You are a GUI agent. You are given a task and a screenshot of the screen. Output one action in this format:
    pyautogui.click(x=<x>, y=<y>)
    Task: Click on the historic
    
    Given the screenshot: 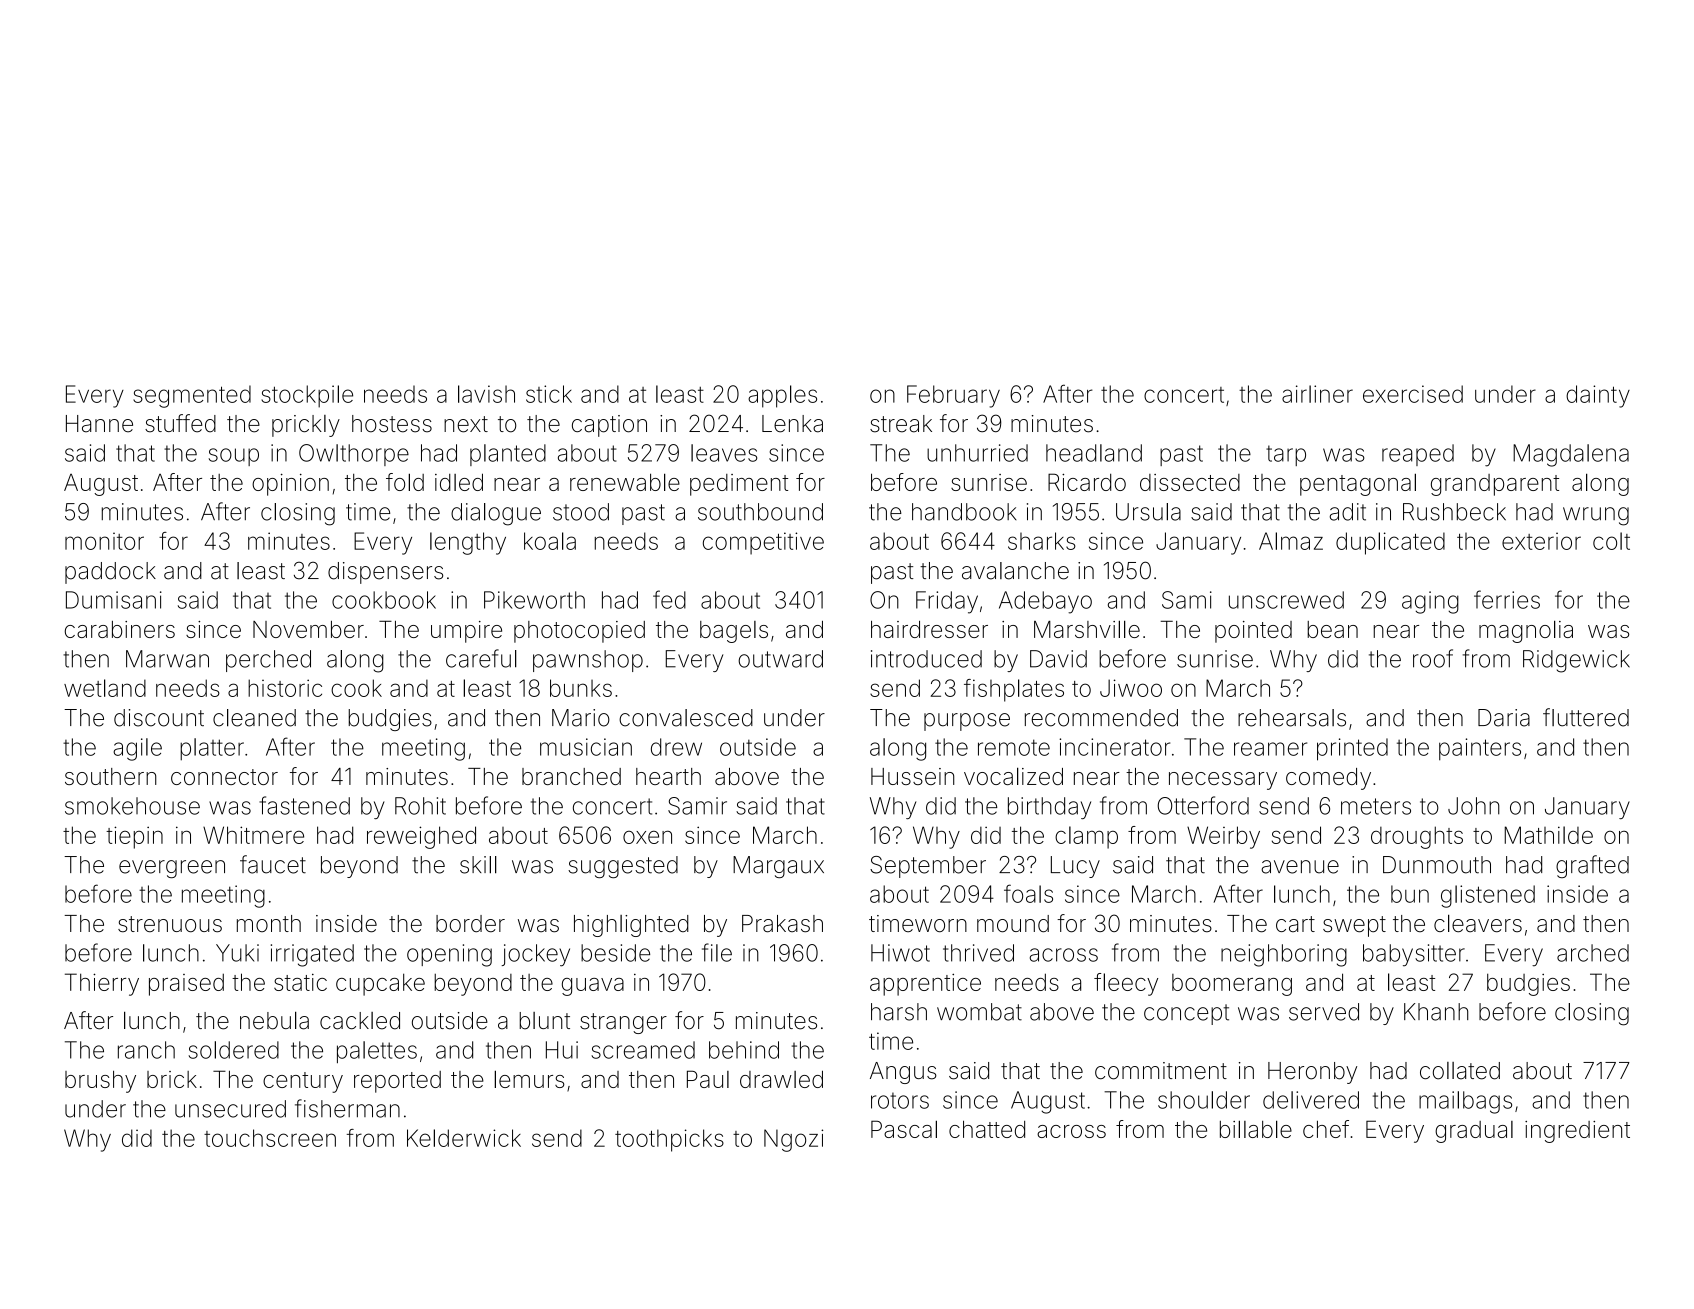 What is the action you would take?
    pyautogui.click(x=285, y=688)
